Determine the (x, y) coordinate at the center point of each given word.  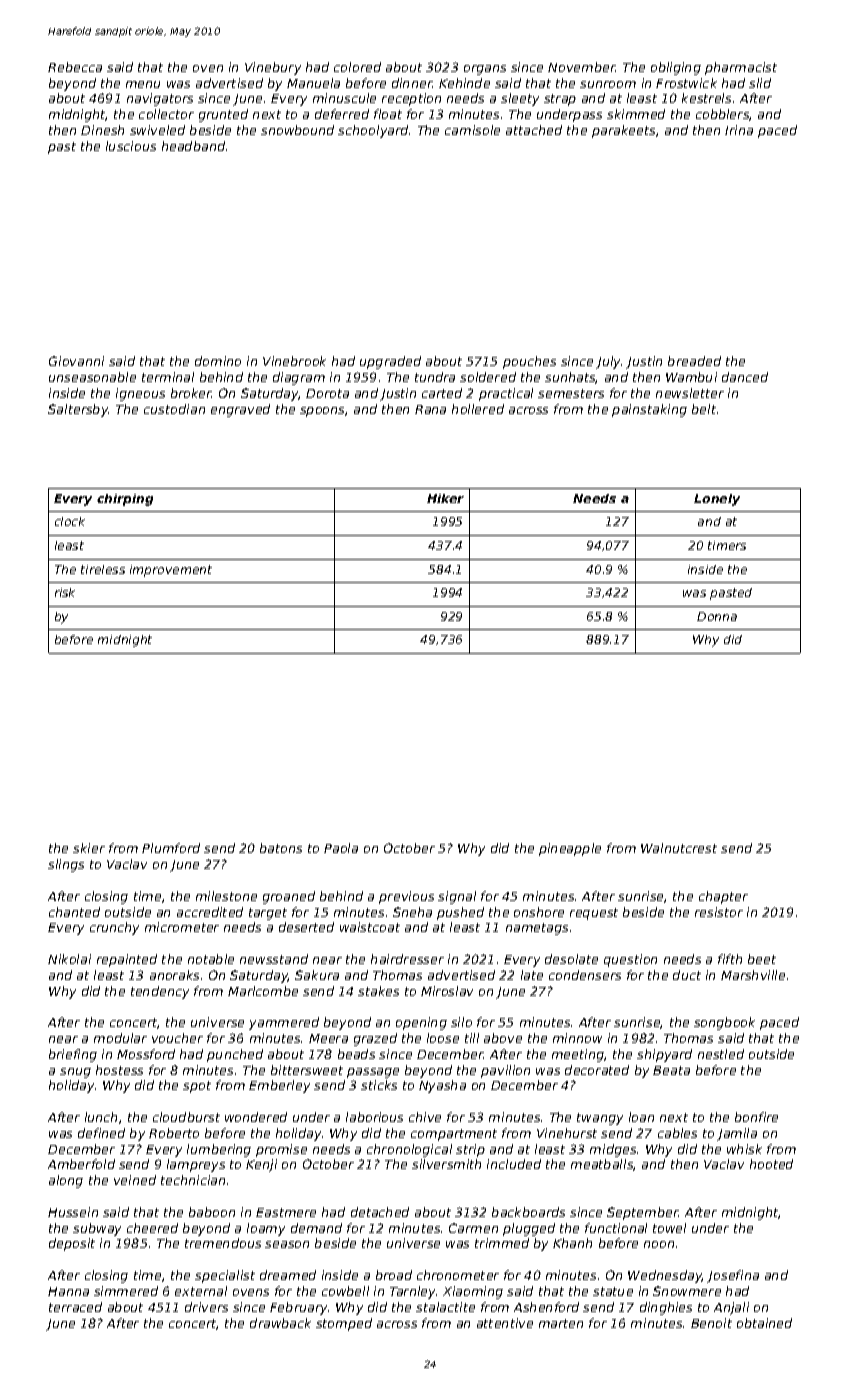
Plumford (171, 848)
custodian (174, 409)
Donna (717, 616)
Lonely (717, 500)
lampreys (196, 1165)
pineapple (570, 849)
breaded (694, 361)
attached (534, 130)
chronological (409, 1150)
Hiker (445, 498)
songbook (724, 1023)
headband (193, 146)
